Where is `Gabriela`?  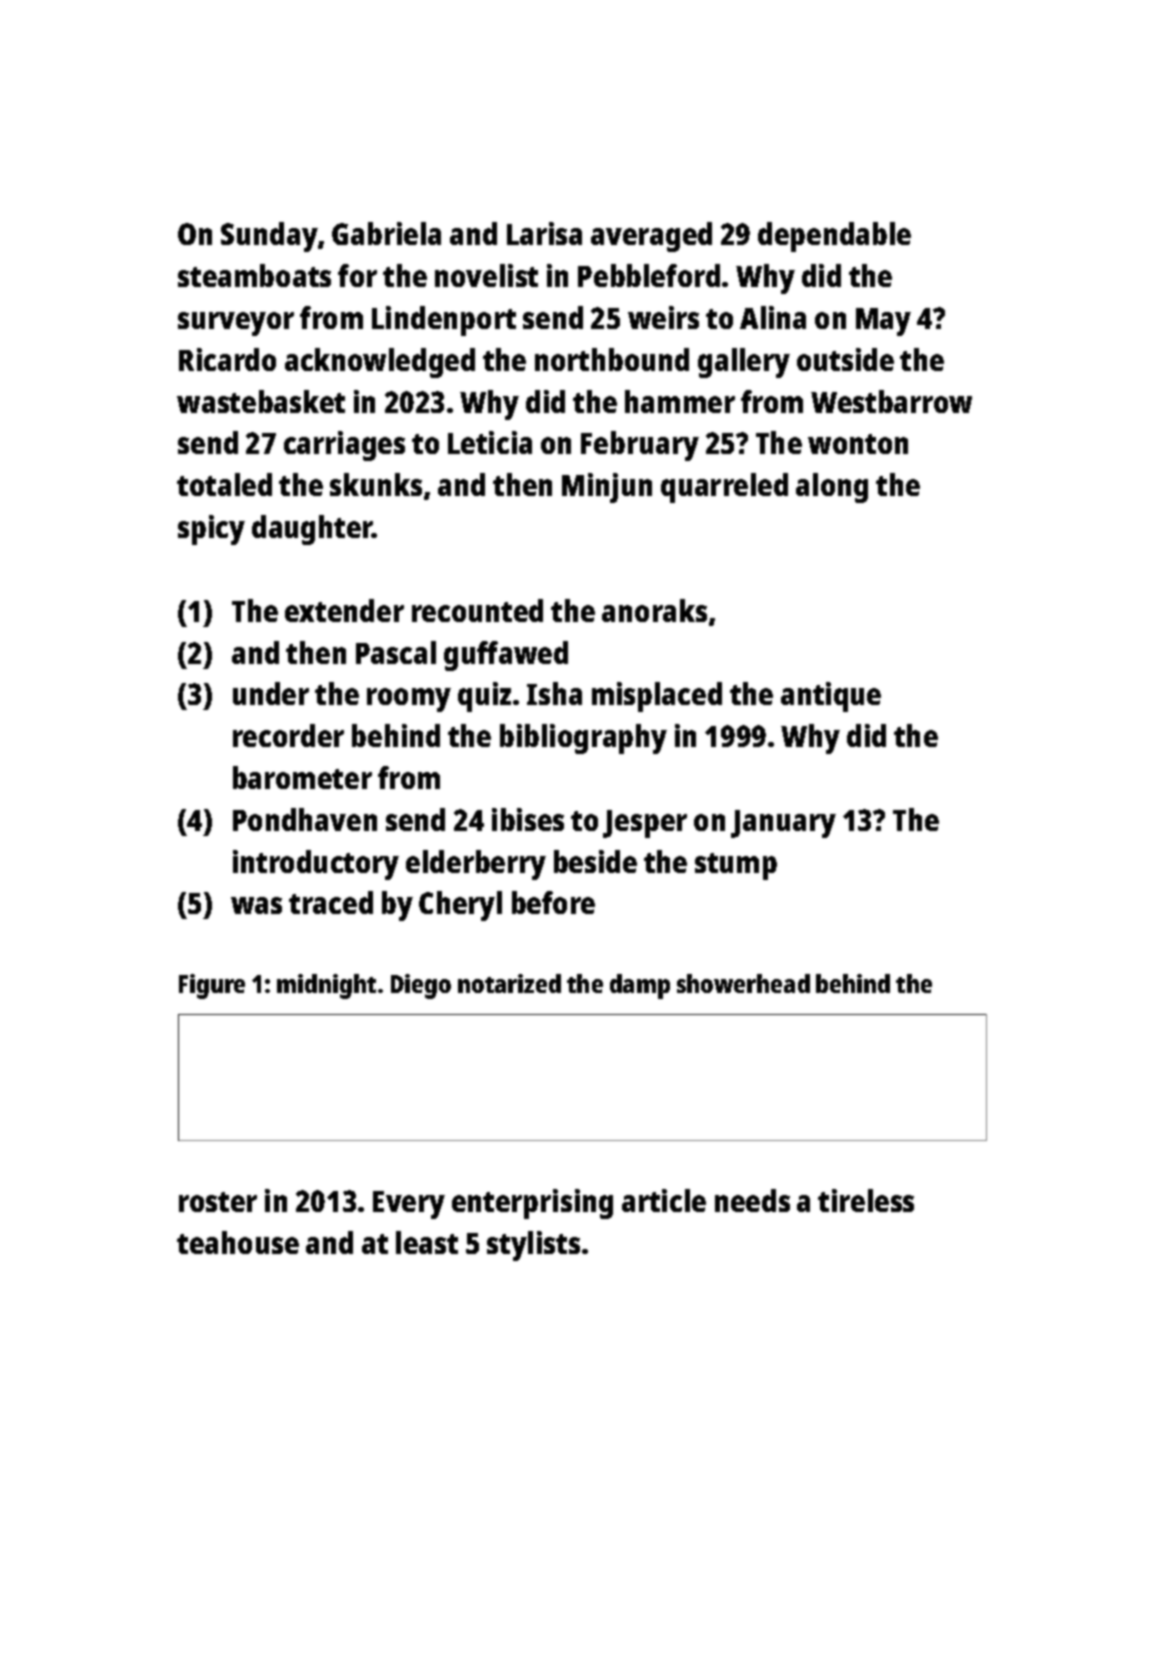
Gabriela is located at coordinates (386, 233).
